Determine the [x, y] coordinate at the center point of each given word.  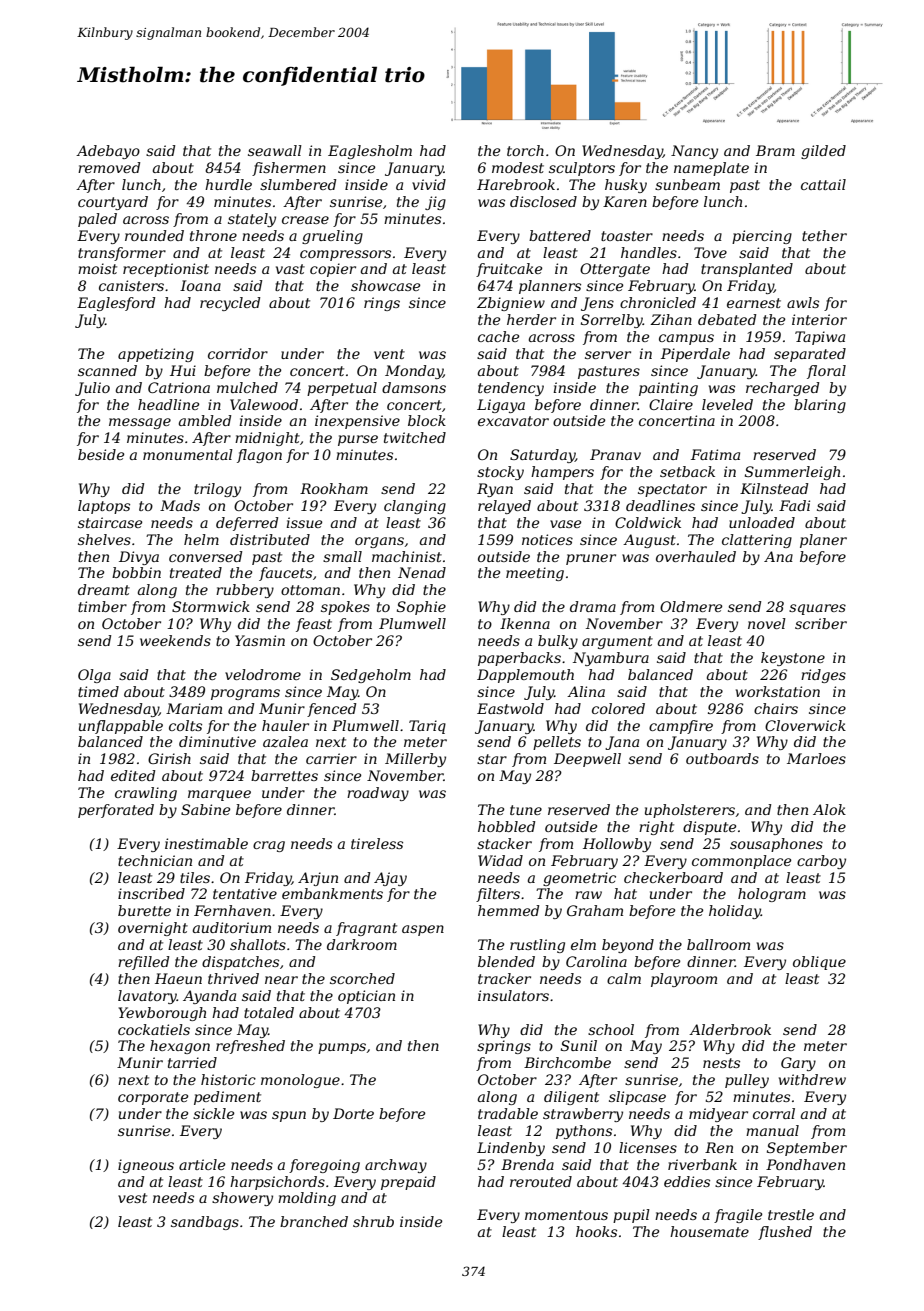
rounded [154, 235]
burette [144, 910]
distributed [270, 539]
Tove [710, 252]
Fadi [794, 505]
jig [435, 203]
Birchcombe [567, 1062]
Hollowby [617, 845]
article [202, 1164]
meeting [535, 574]
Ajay [390, 879]
